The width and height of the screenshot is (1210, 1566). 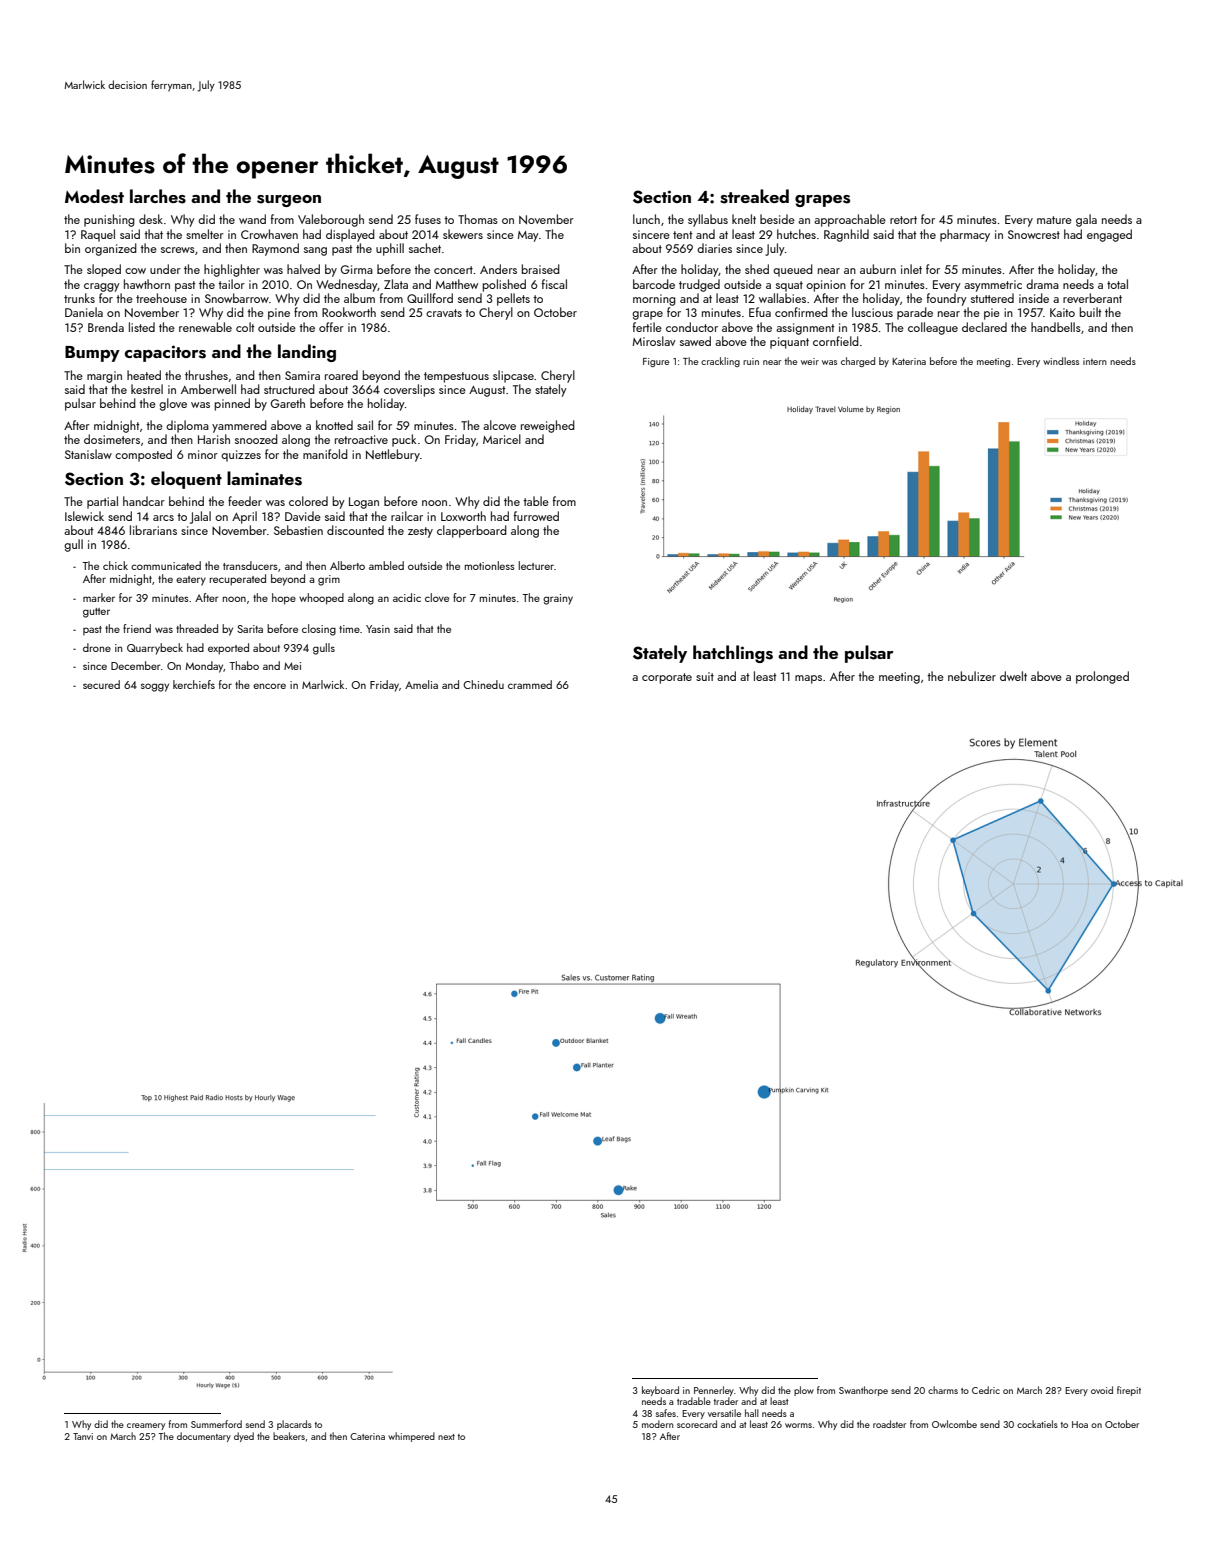 I want to click on corporate, so click(x=667, y=678).
